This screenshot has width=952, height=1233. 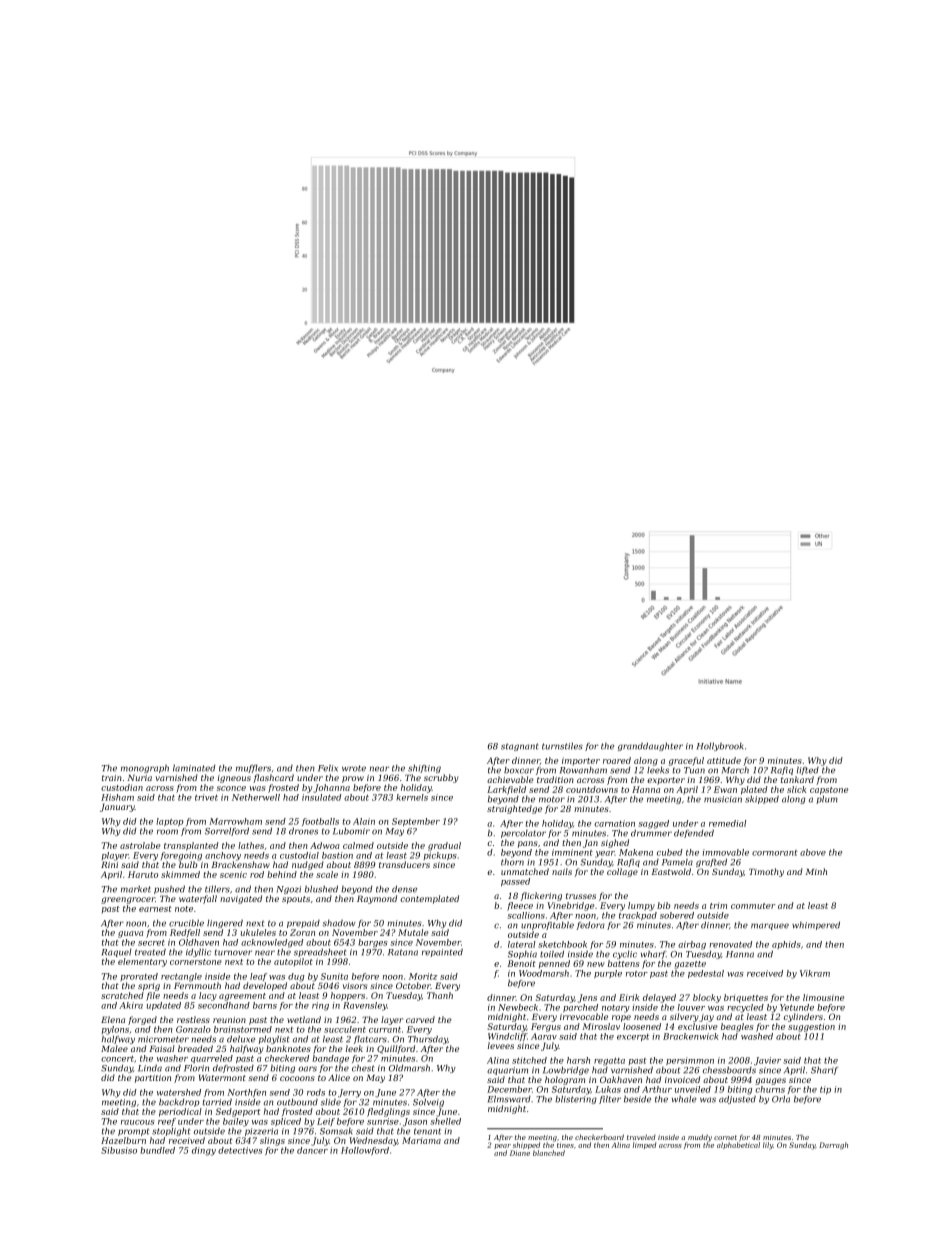 I want to click on passed, so click(x=515, y=882).
